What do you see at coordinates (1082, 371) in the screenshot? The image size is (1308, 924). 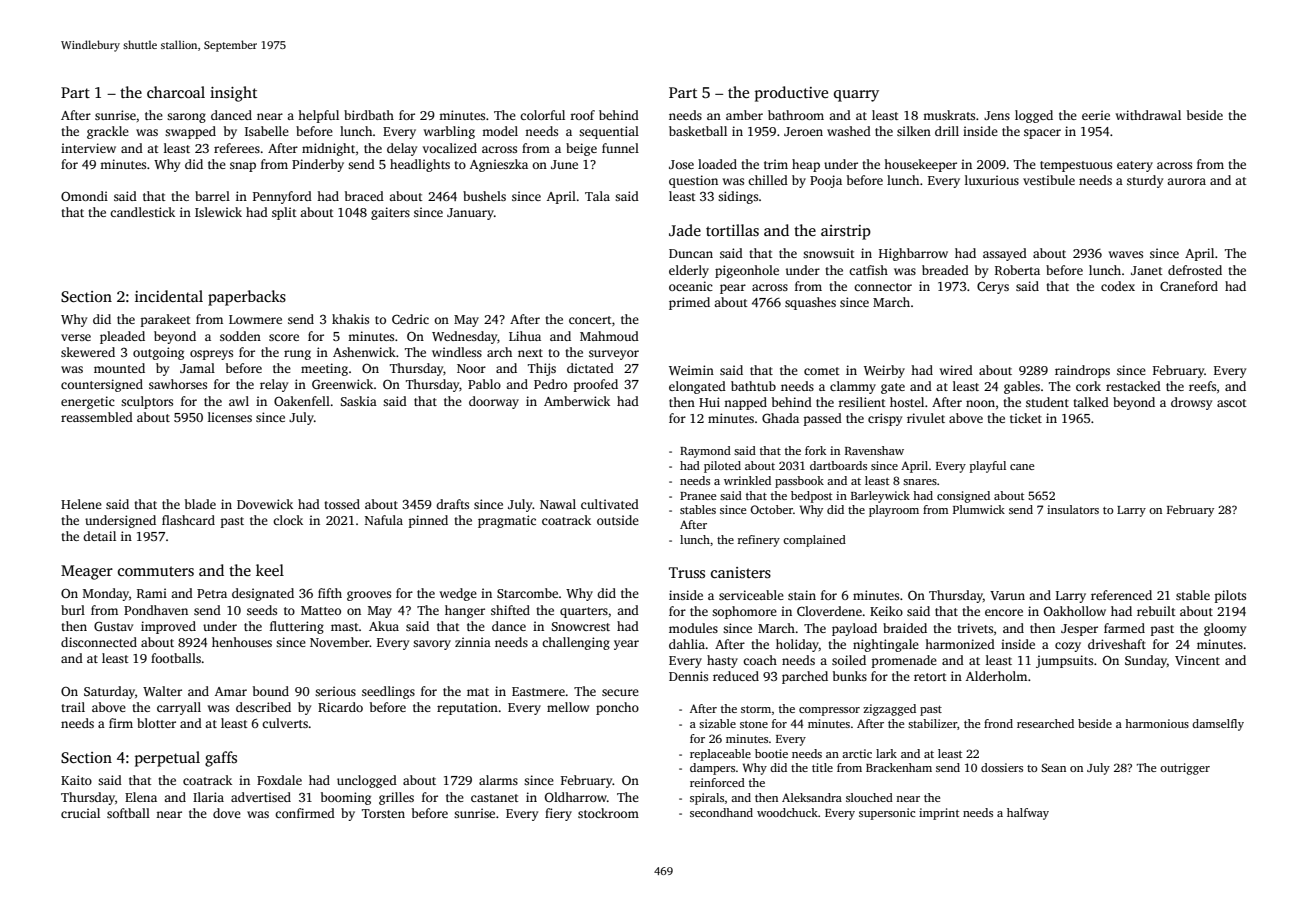 I see `raindrops` at bounding box center [1082, 371].
